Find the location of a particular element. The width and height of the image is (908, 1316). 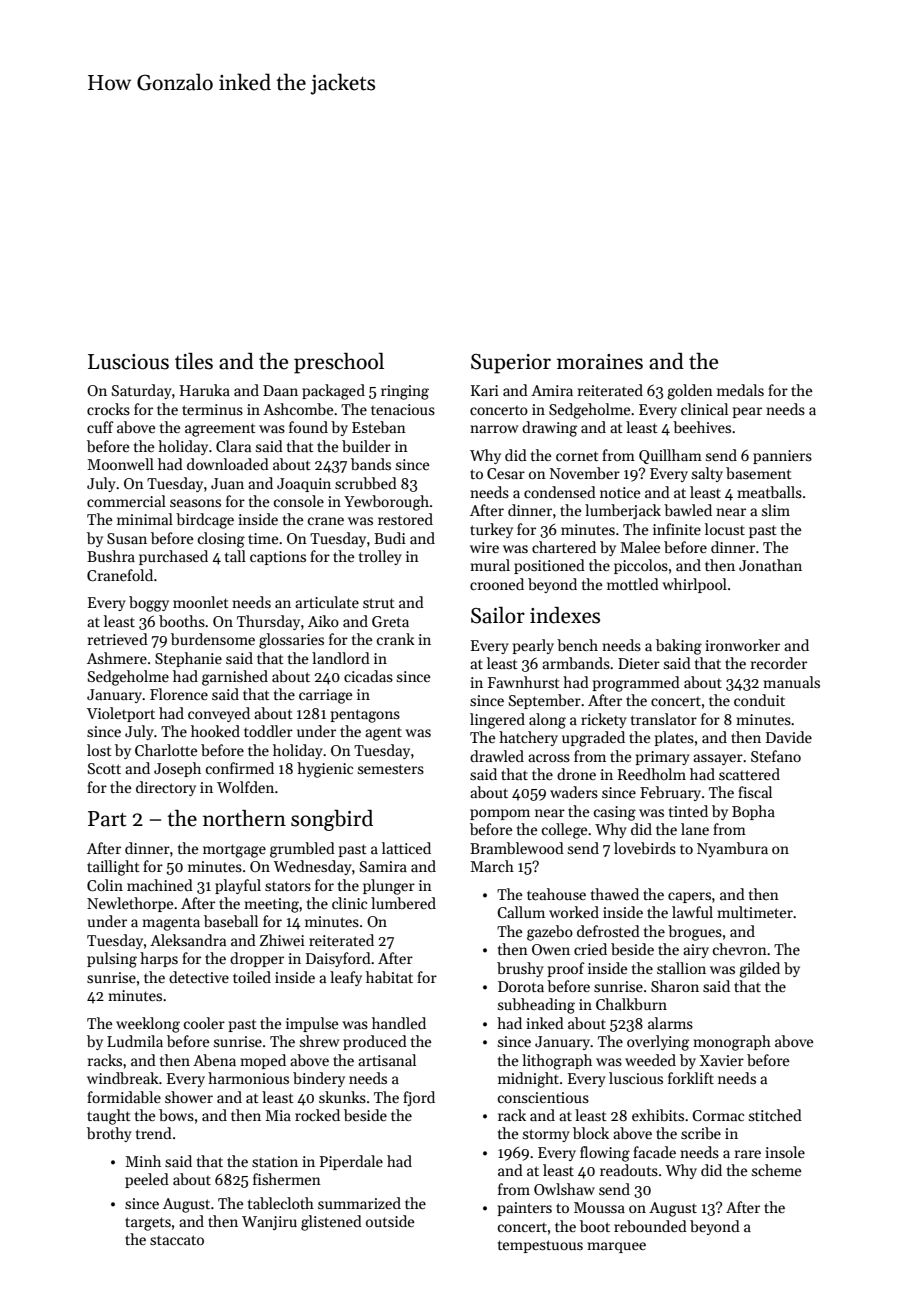

station is located at coordinates (275, 1161).
